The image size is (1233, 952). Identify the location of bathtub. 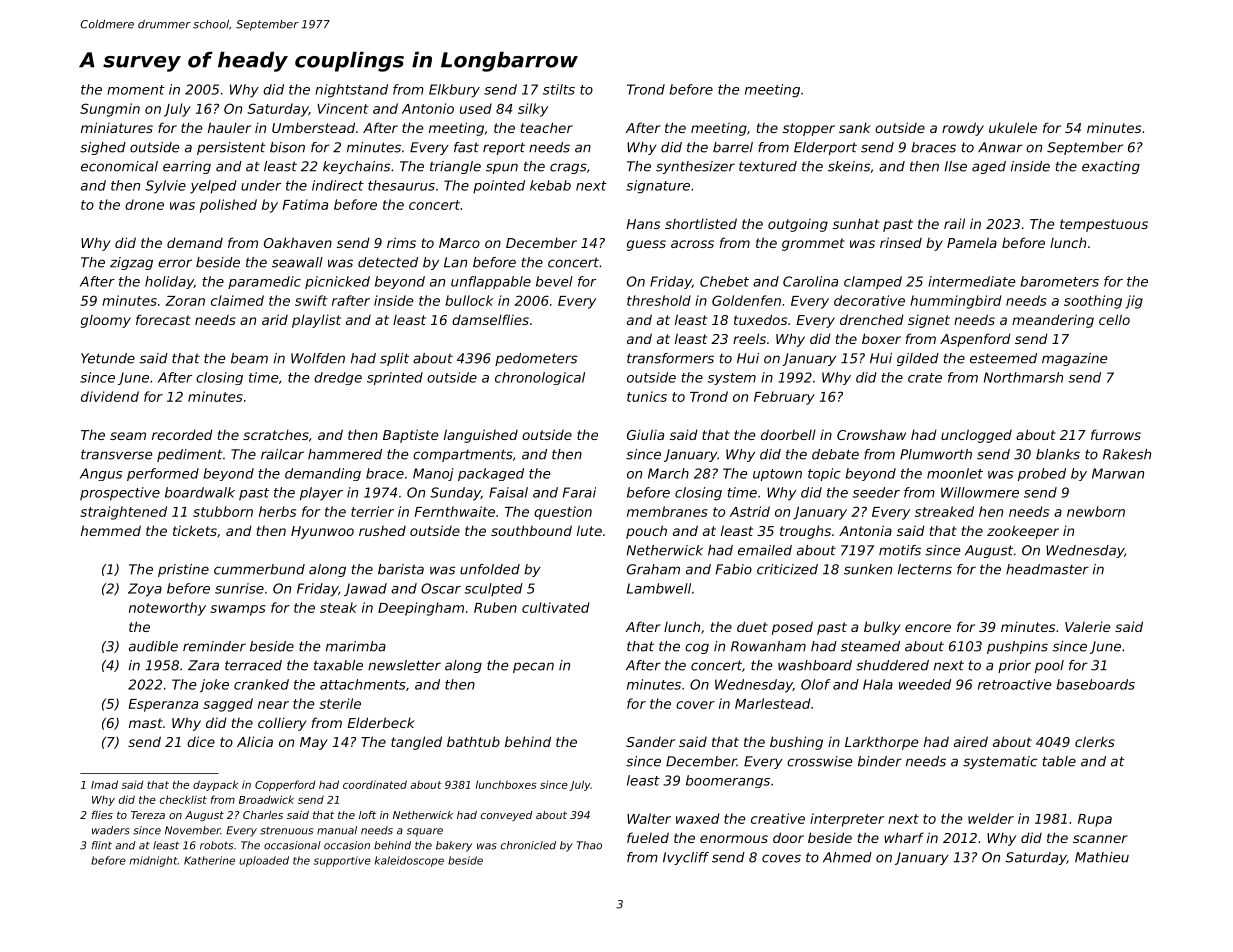
(473, 741).
